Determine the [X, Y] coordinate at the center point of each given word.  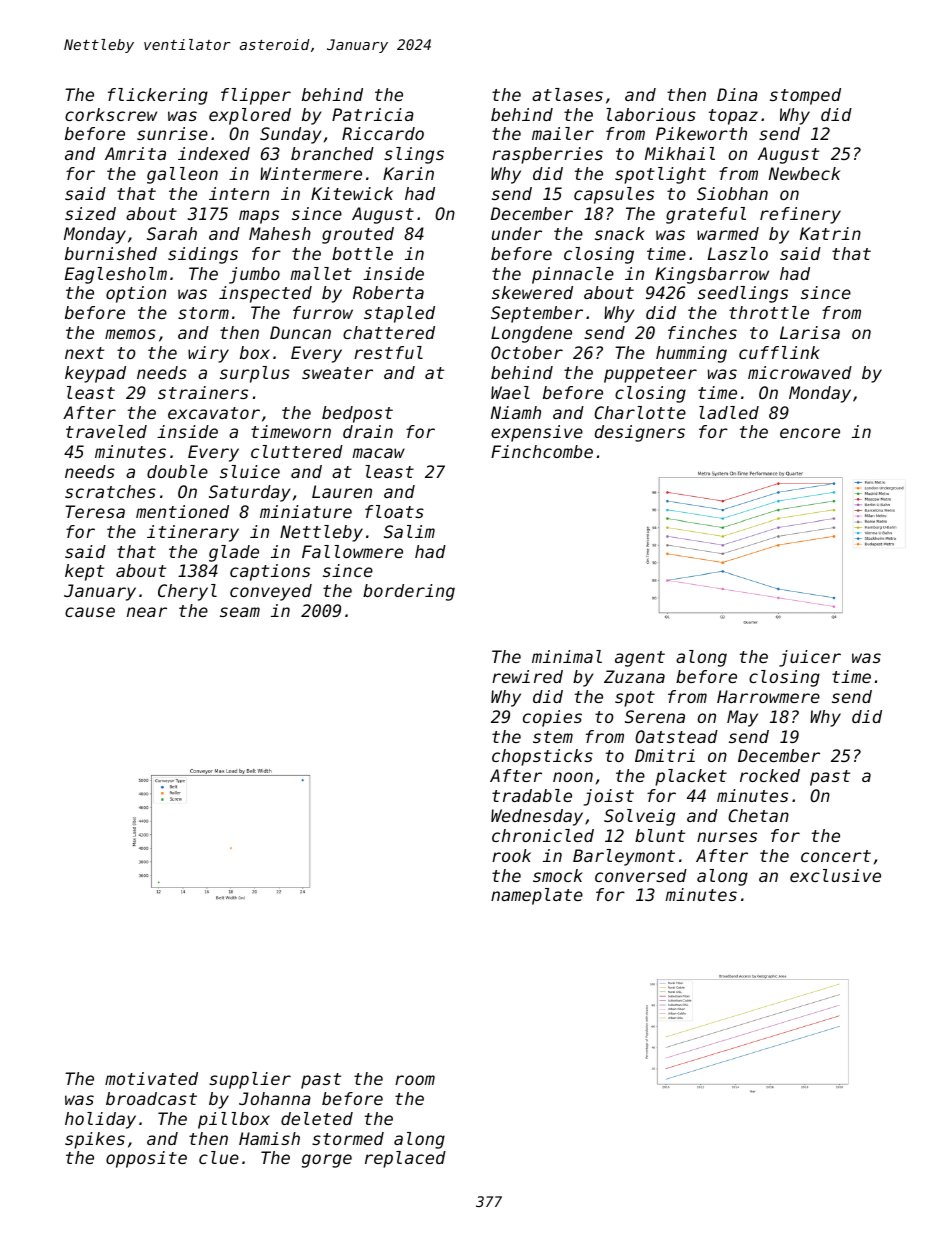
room [415, 1080]
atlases [567, 94]
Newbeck [804, 173]
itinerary [193, 533]
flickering [158, 96]
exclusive [835, 875]
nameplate [537, 896]
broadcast [151, 1098]
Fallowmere [352, 551]
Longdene [531, 334]
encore [810, 433]
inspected [265, 294]
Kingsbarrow [712, 275]
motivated [151, 1078]
